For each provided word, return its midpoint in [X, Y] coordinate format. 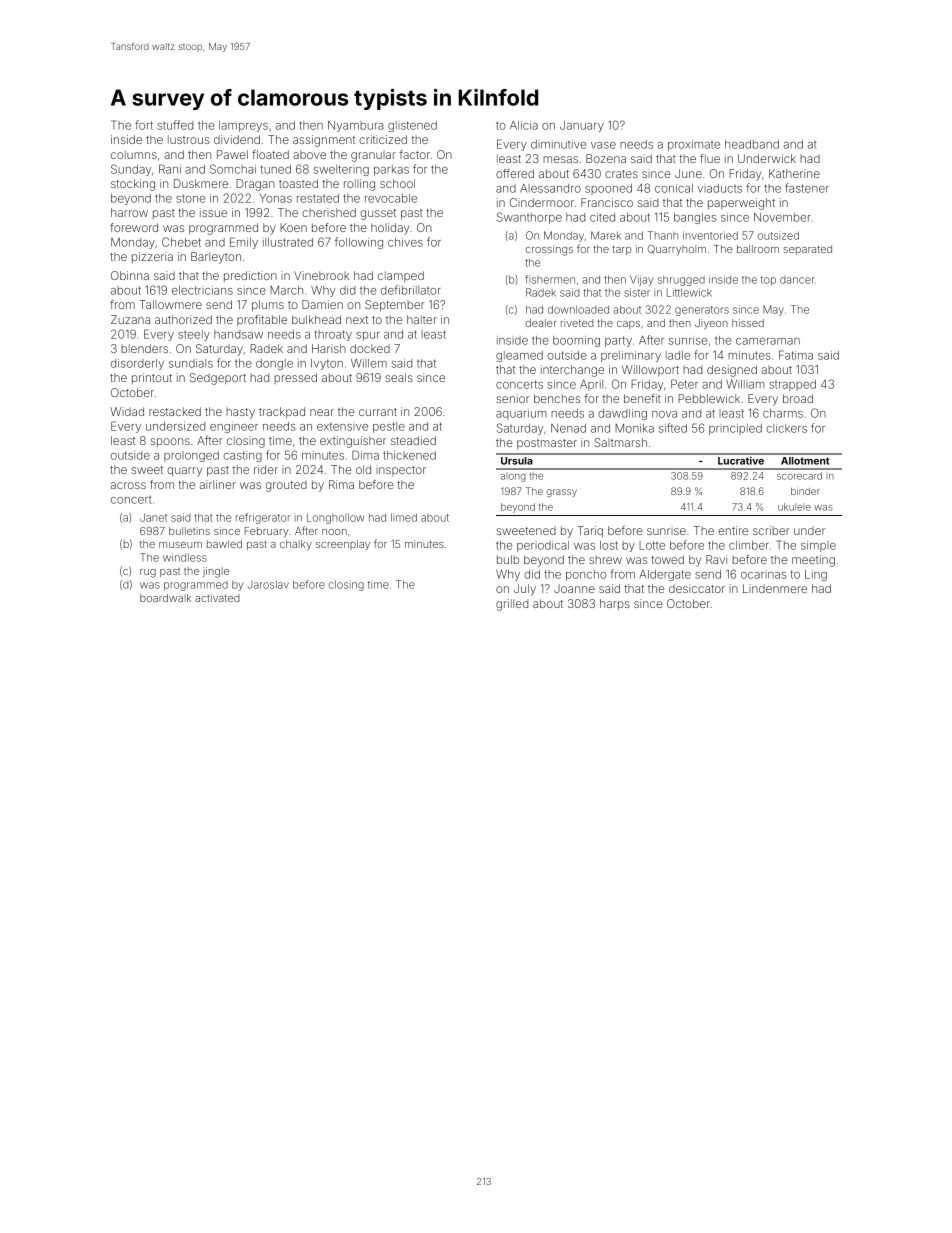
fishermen [550, 279]
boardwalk [165, 598]
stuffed [175, 125]
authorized [183, 319]
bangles [695, 218]
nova [664, 414]
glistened [412, 126]
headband [752, 144]
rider [266, 469]
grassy [562, 493]
